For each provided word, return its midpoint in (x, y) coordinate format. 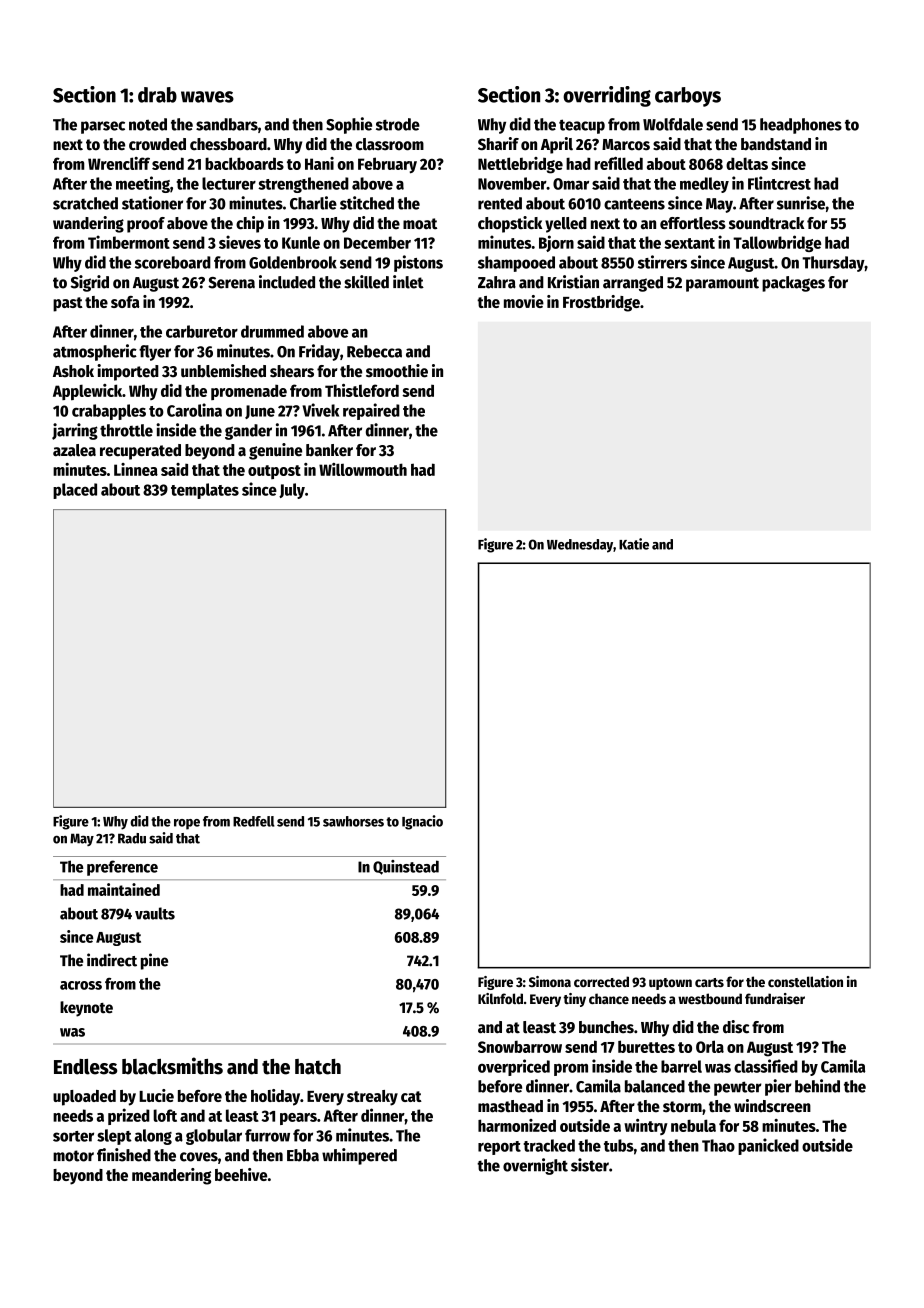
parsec (103, 127)
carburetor (202, 331)
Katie (634, 544)
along (153, 1137)
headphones (801, 126)
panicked (768, 1146)
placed (75, 491)
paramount (722, 284)
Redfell (254, 821)
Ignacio (422, 822)
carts (709, 982)
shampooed (516, 264)
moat (420, 224)
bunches (606, 1027)
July (292, 491)
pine (154, 961)
